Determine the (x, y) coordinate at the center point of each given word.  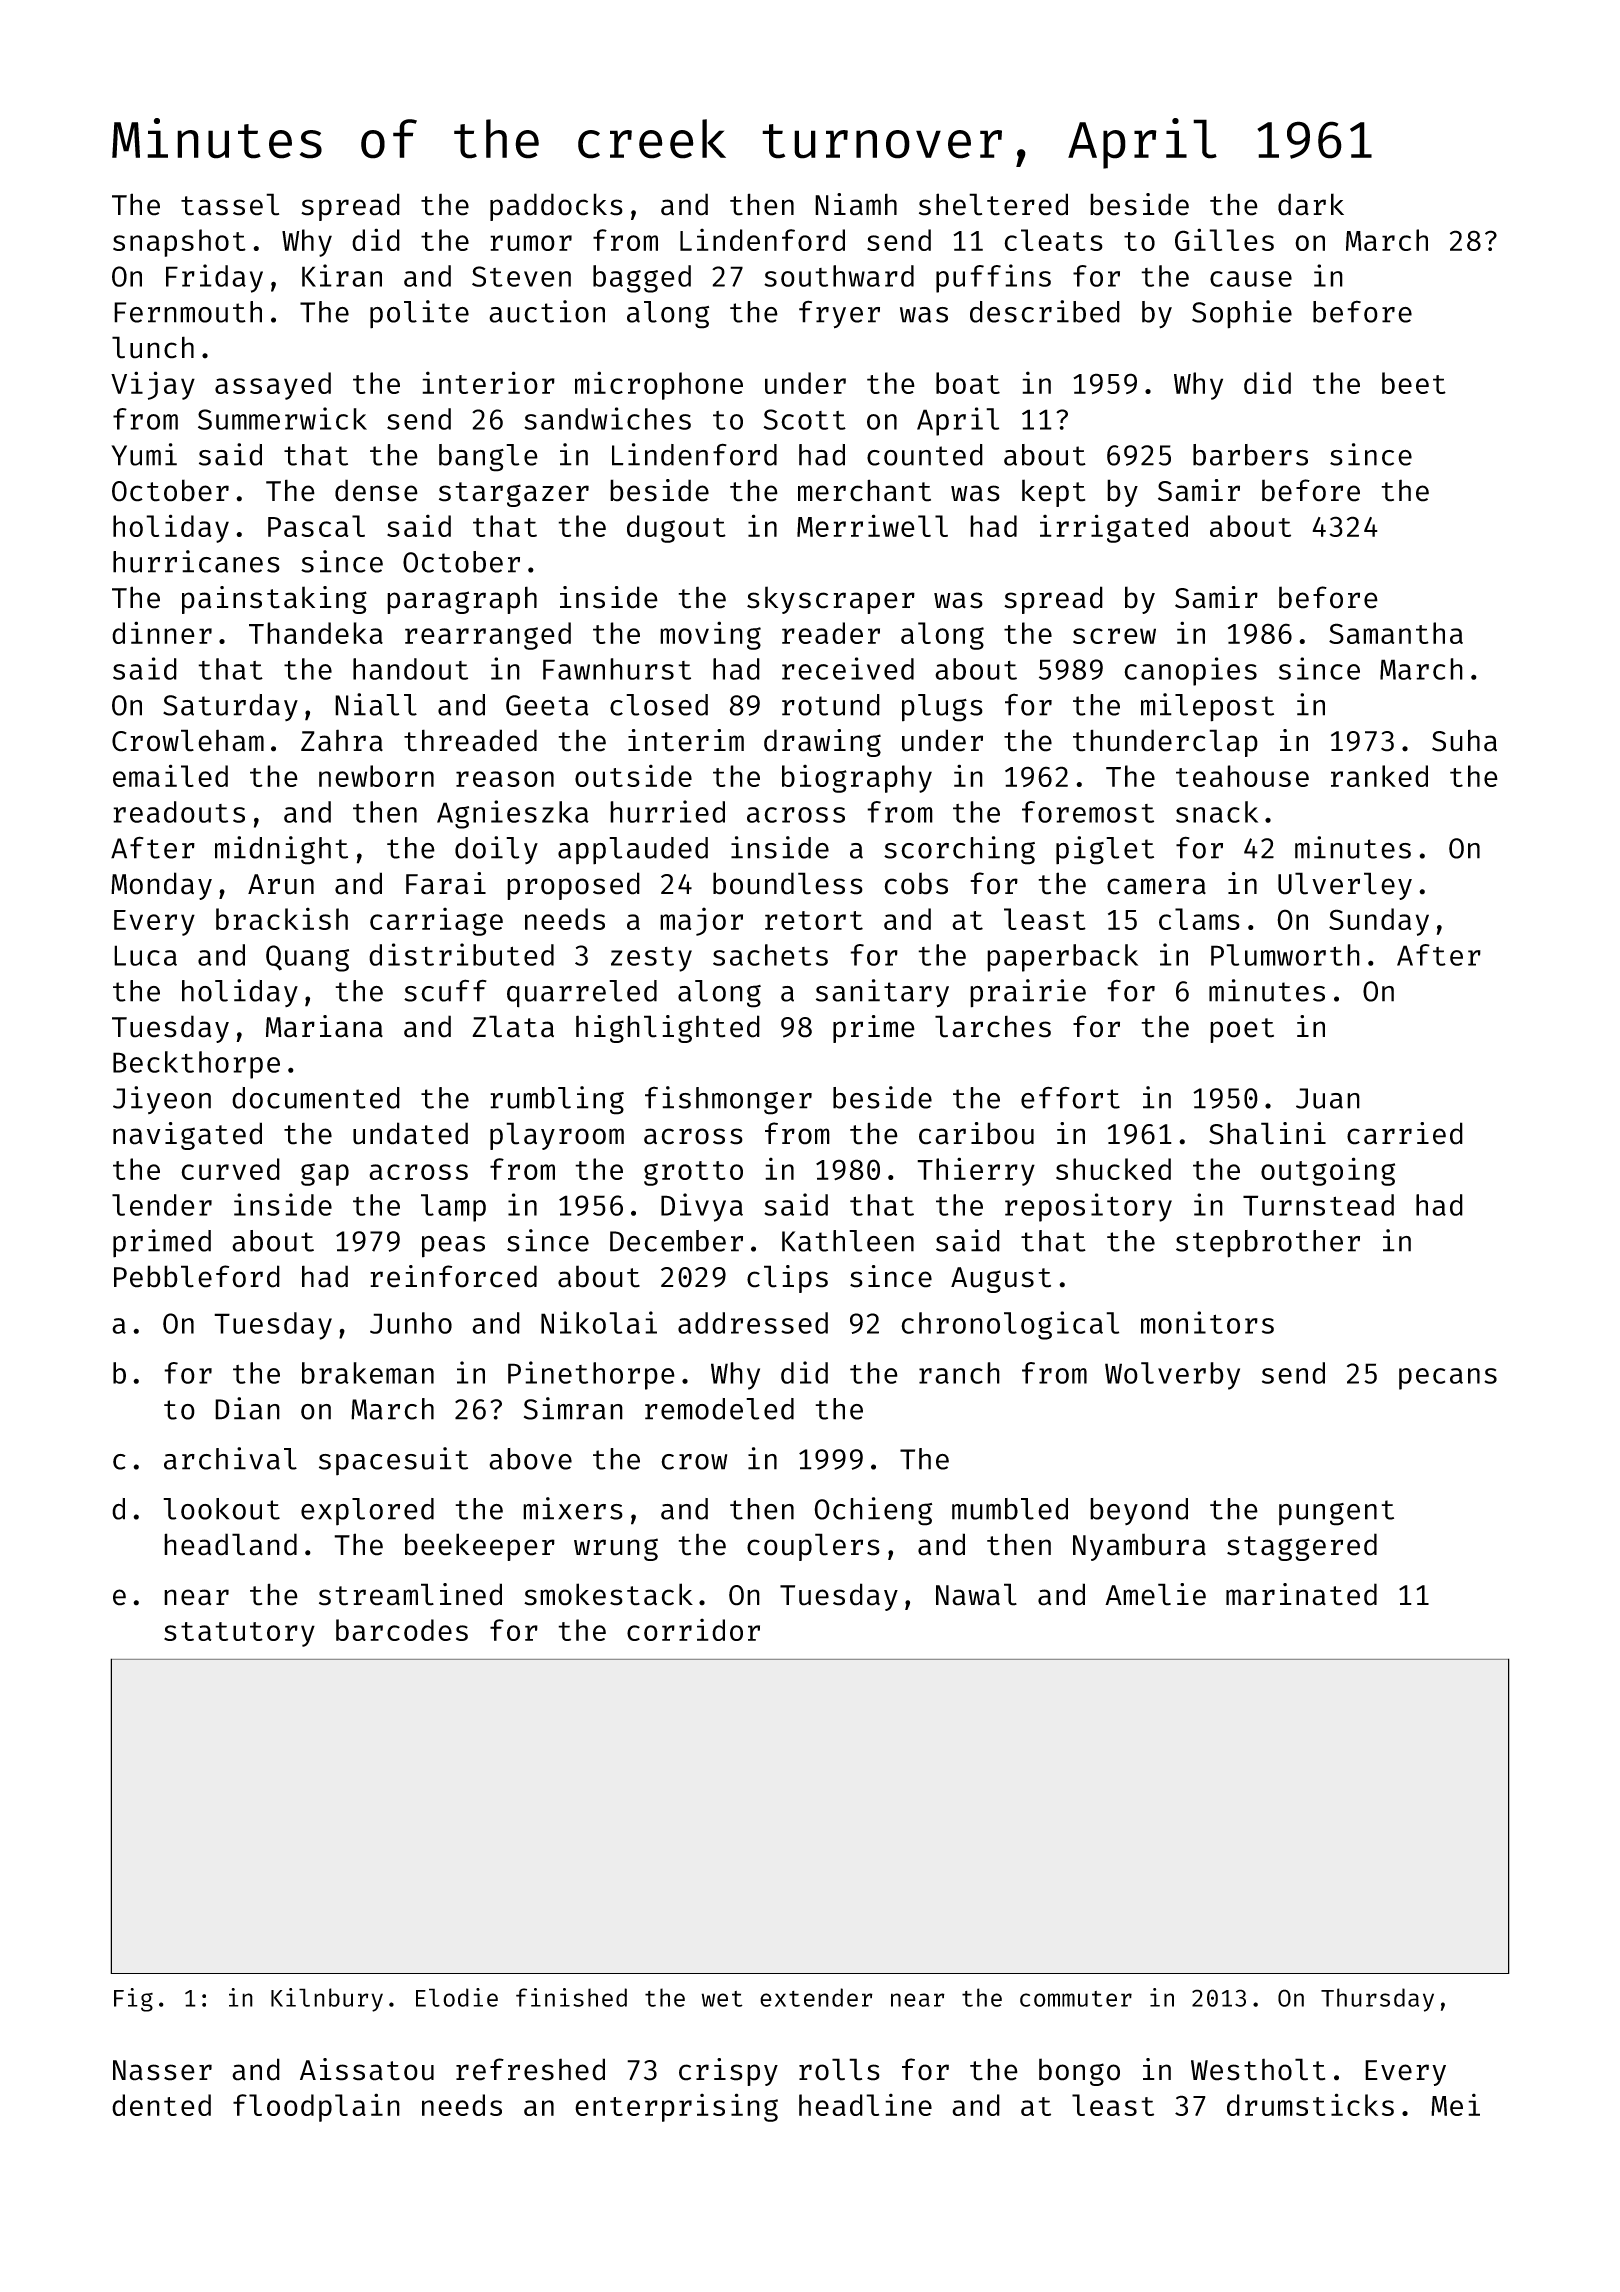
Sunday (1379, 922)
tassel (230, 204)
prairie (1028, 993)
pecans (1448, 1379)
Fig (133, 2000)
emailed (170, 775)
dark (1311, 204)
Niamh (856, 204)
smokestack (608, 1594)
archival (230, 1458)
